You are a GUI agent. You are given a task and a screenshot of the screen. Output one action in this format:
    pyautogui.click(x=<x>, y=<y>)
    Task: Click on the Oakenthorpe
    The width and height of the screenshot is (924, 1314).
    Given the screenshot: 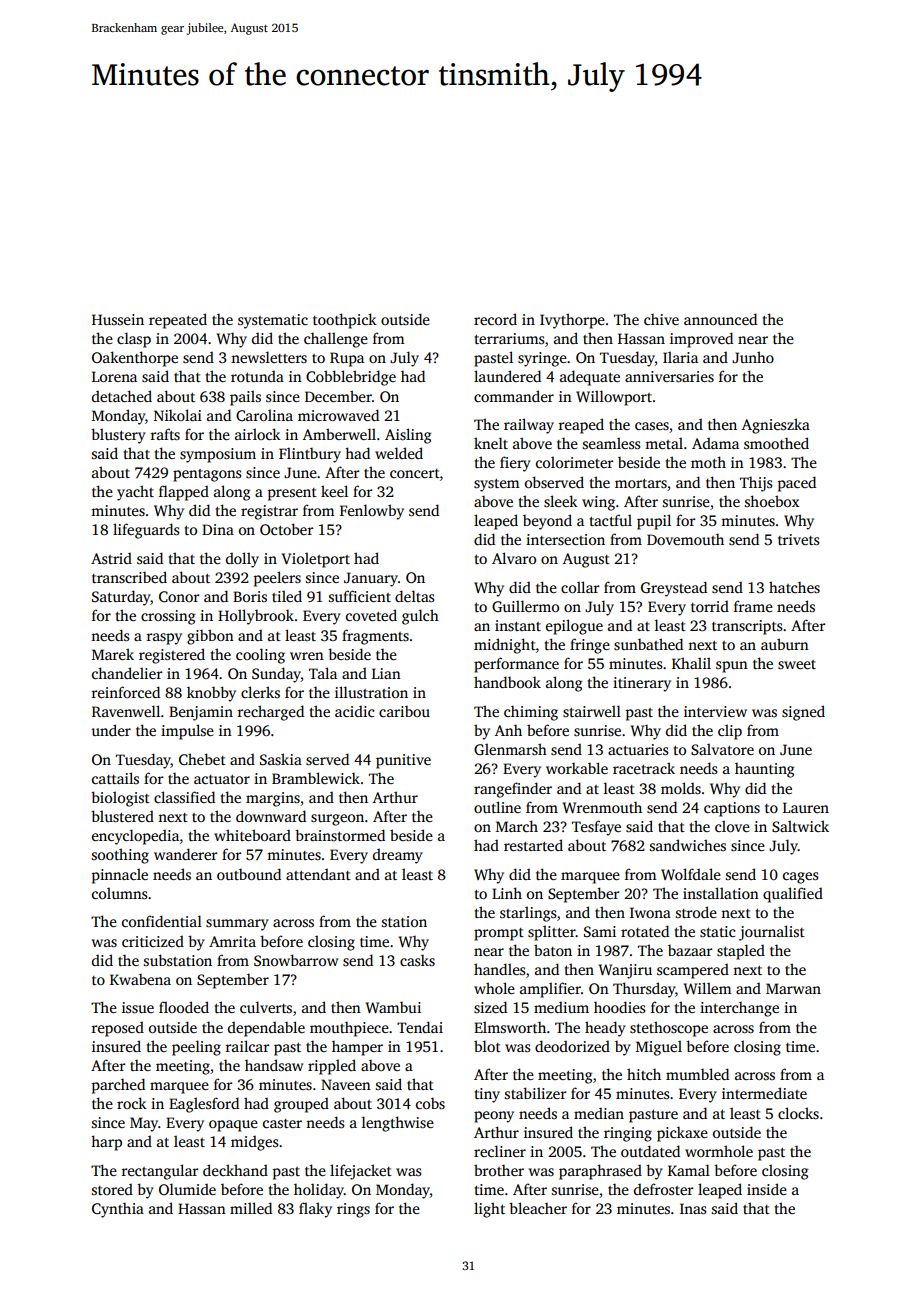 What is the action you would take?
    pyautogui.click(x=135, y=359)
